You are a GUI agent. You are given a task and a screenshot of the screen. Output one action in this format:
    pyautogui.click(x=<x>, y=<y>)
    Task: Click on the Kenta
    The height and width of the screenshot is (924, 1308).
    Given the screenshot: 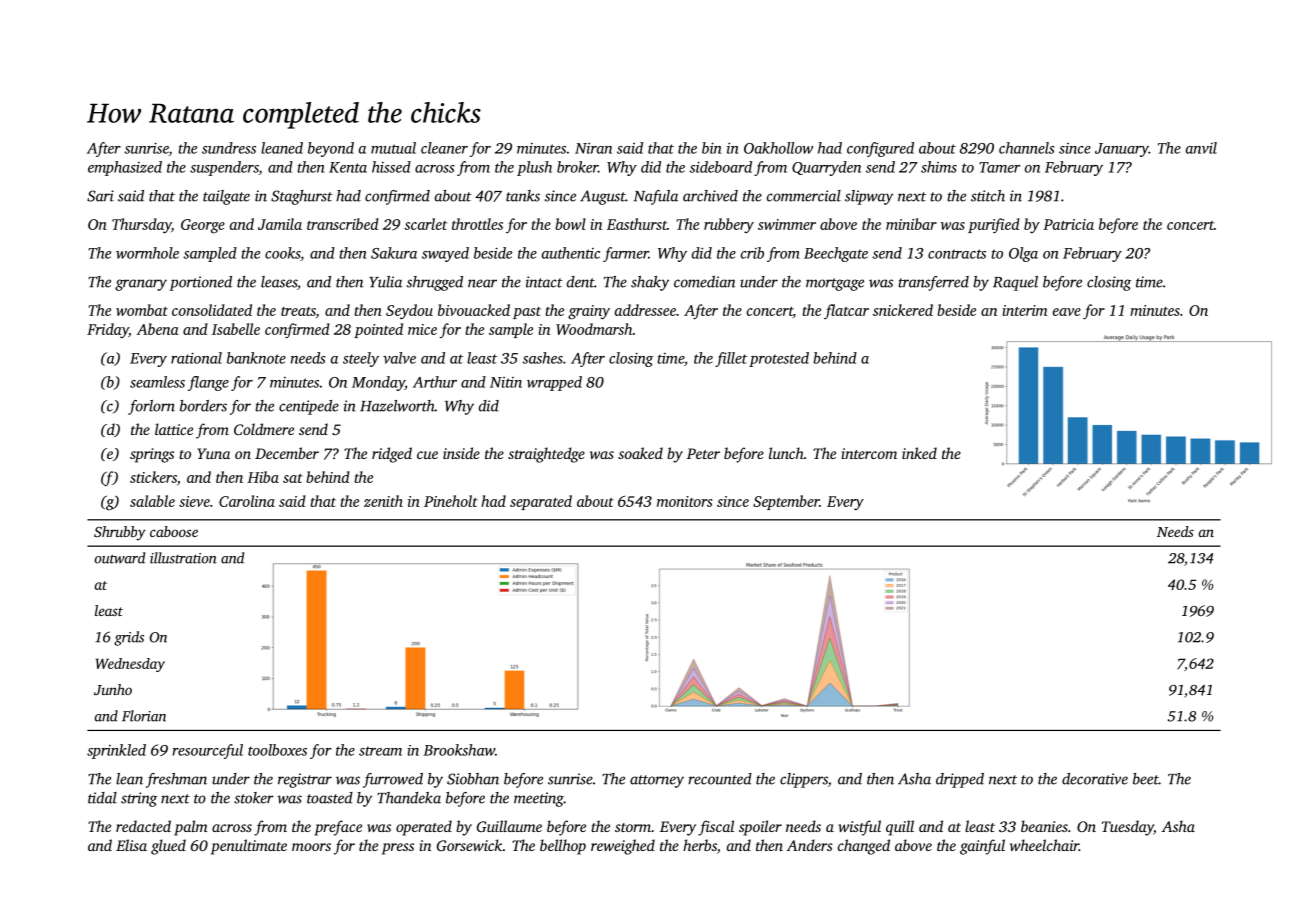 What is the action you would take?
    pyautogui.click(x=348, y=167)
